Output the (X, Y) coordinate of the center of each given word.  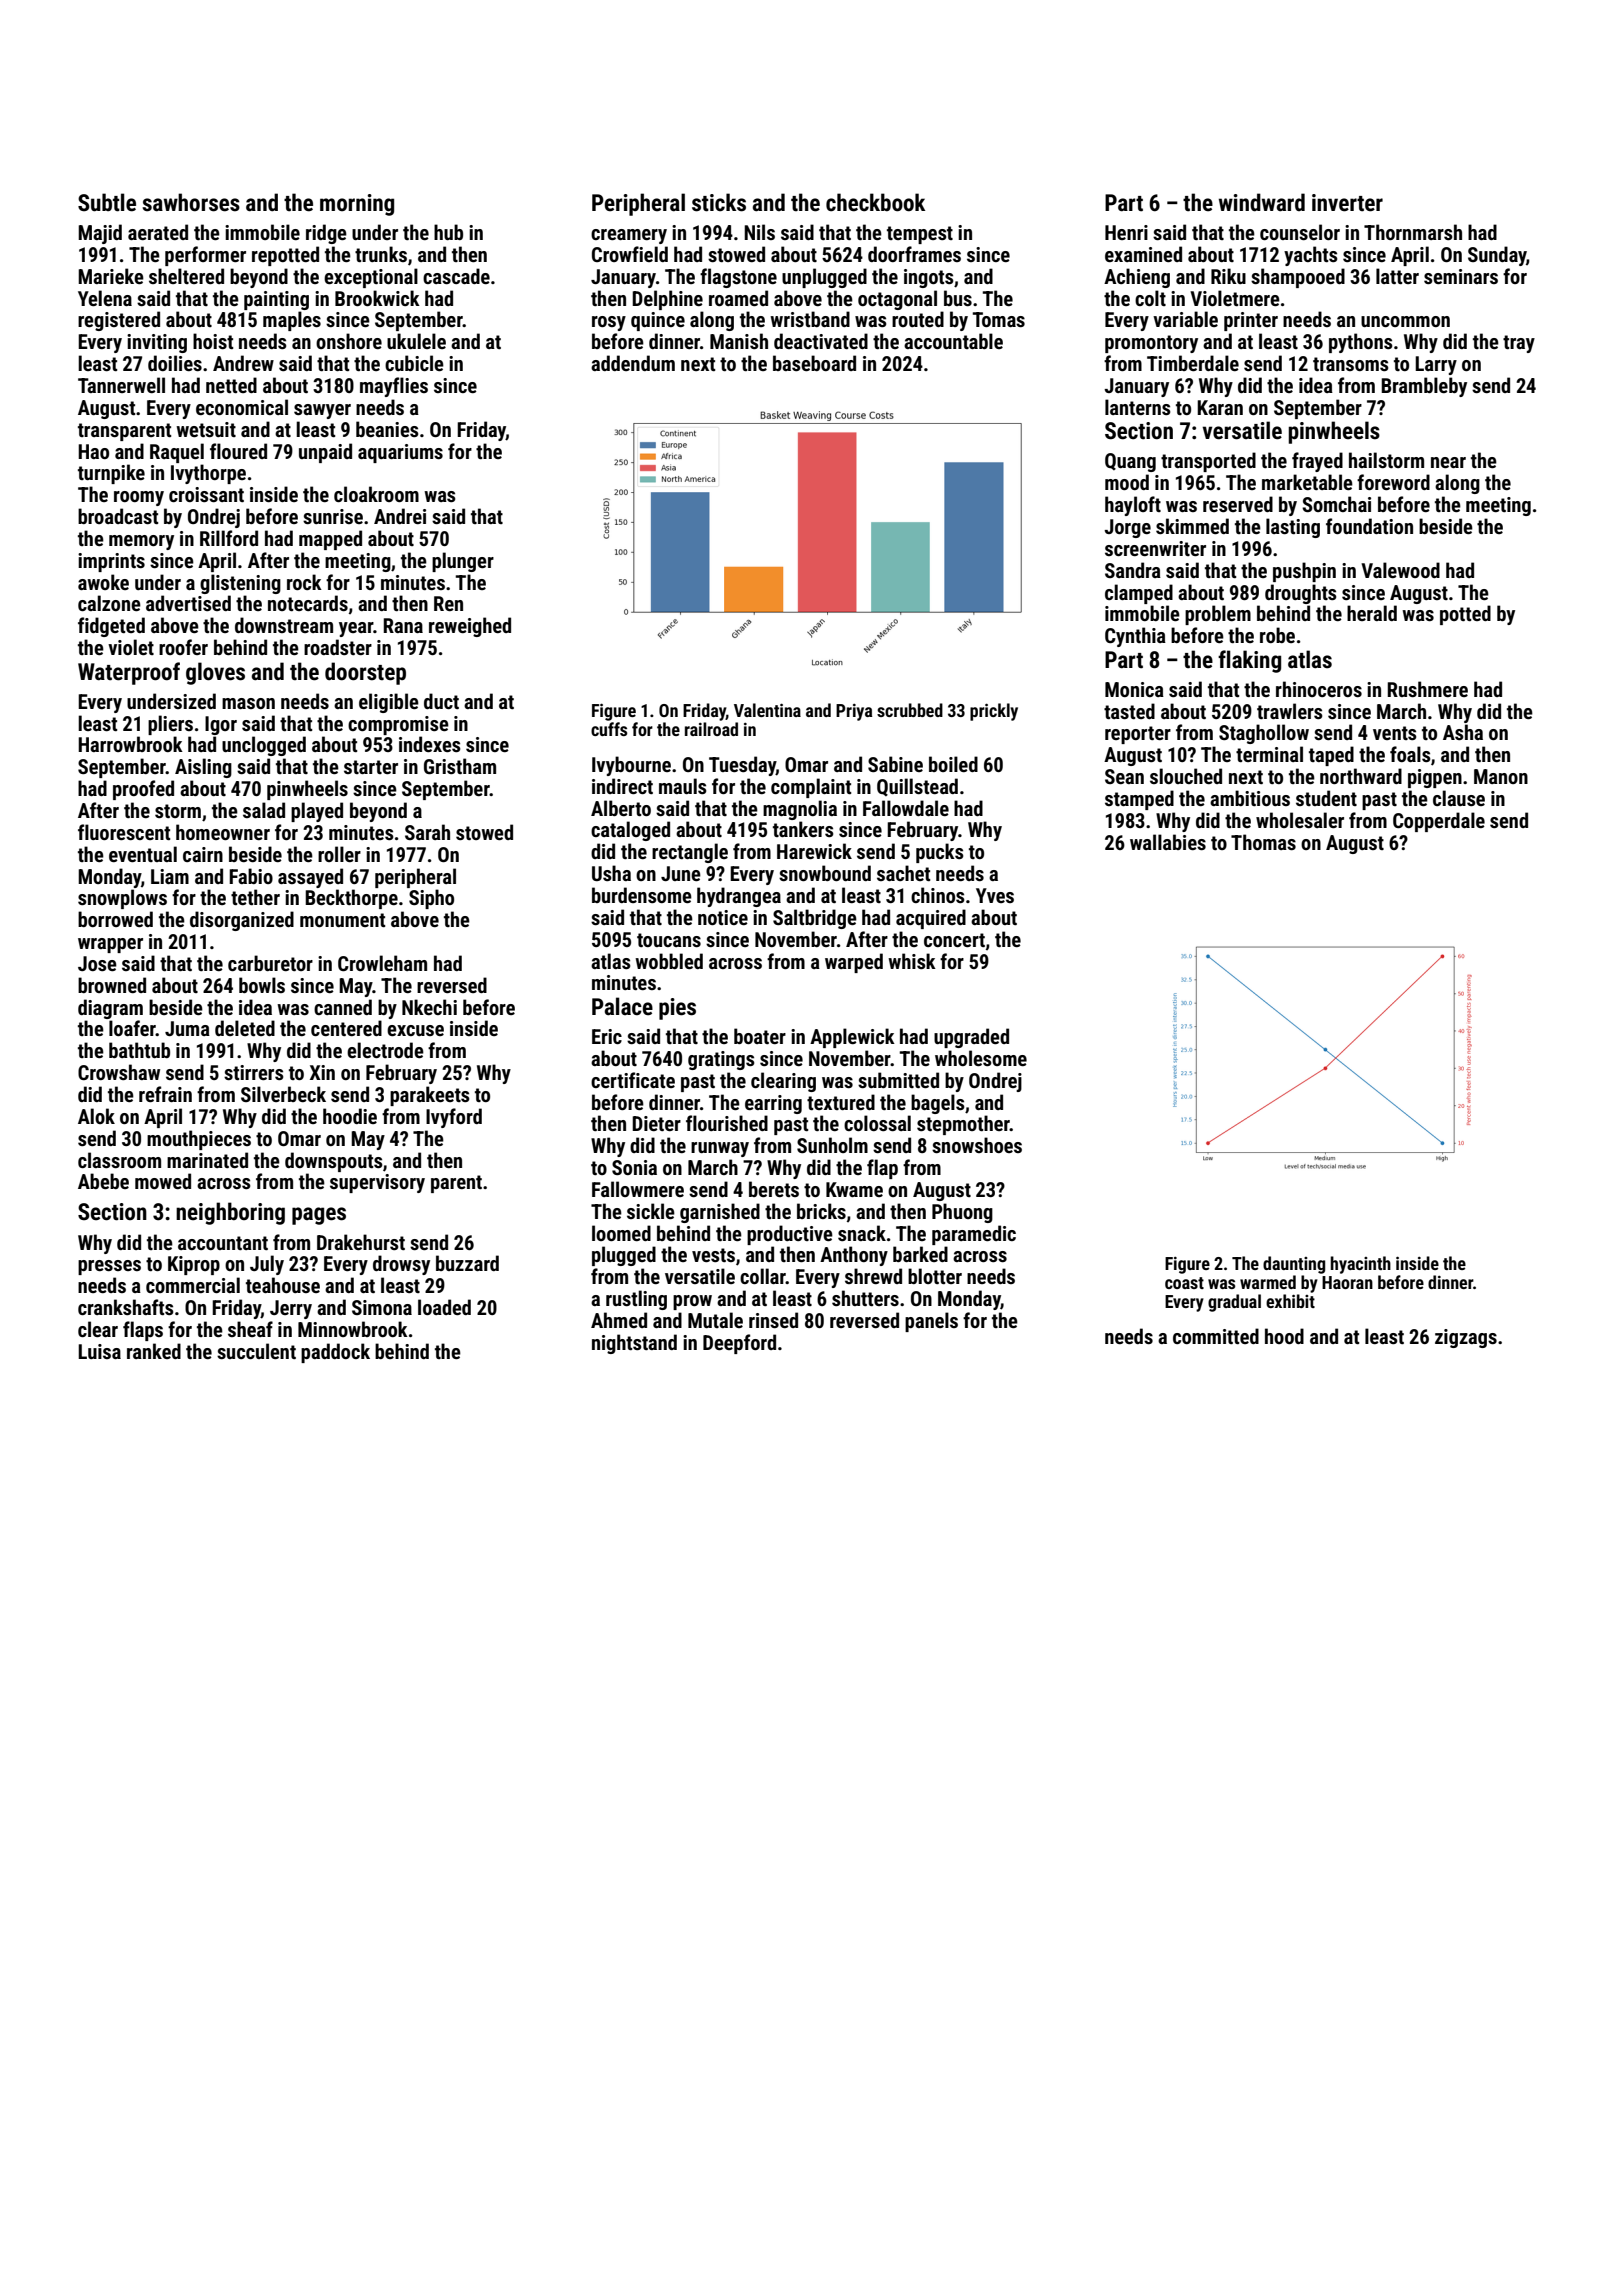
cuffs (609, 729)
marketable (1307, 482)
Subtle (107, 202)
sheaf (250, 1329)
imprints (111, 562)
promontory (1151, 344)
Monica (1134, 689)
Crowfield (630, 254)
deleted (245, 1028)
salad (264, 810)
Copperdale (1439, 822)
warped (854, 963)
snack (862, 1233)
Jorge (1127, 528)
